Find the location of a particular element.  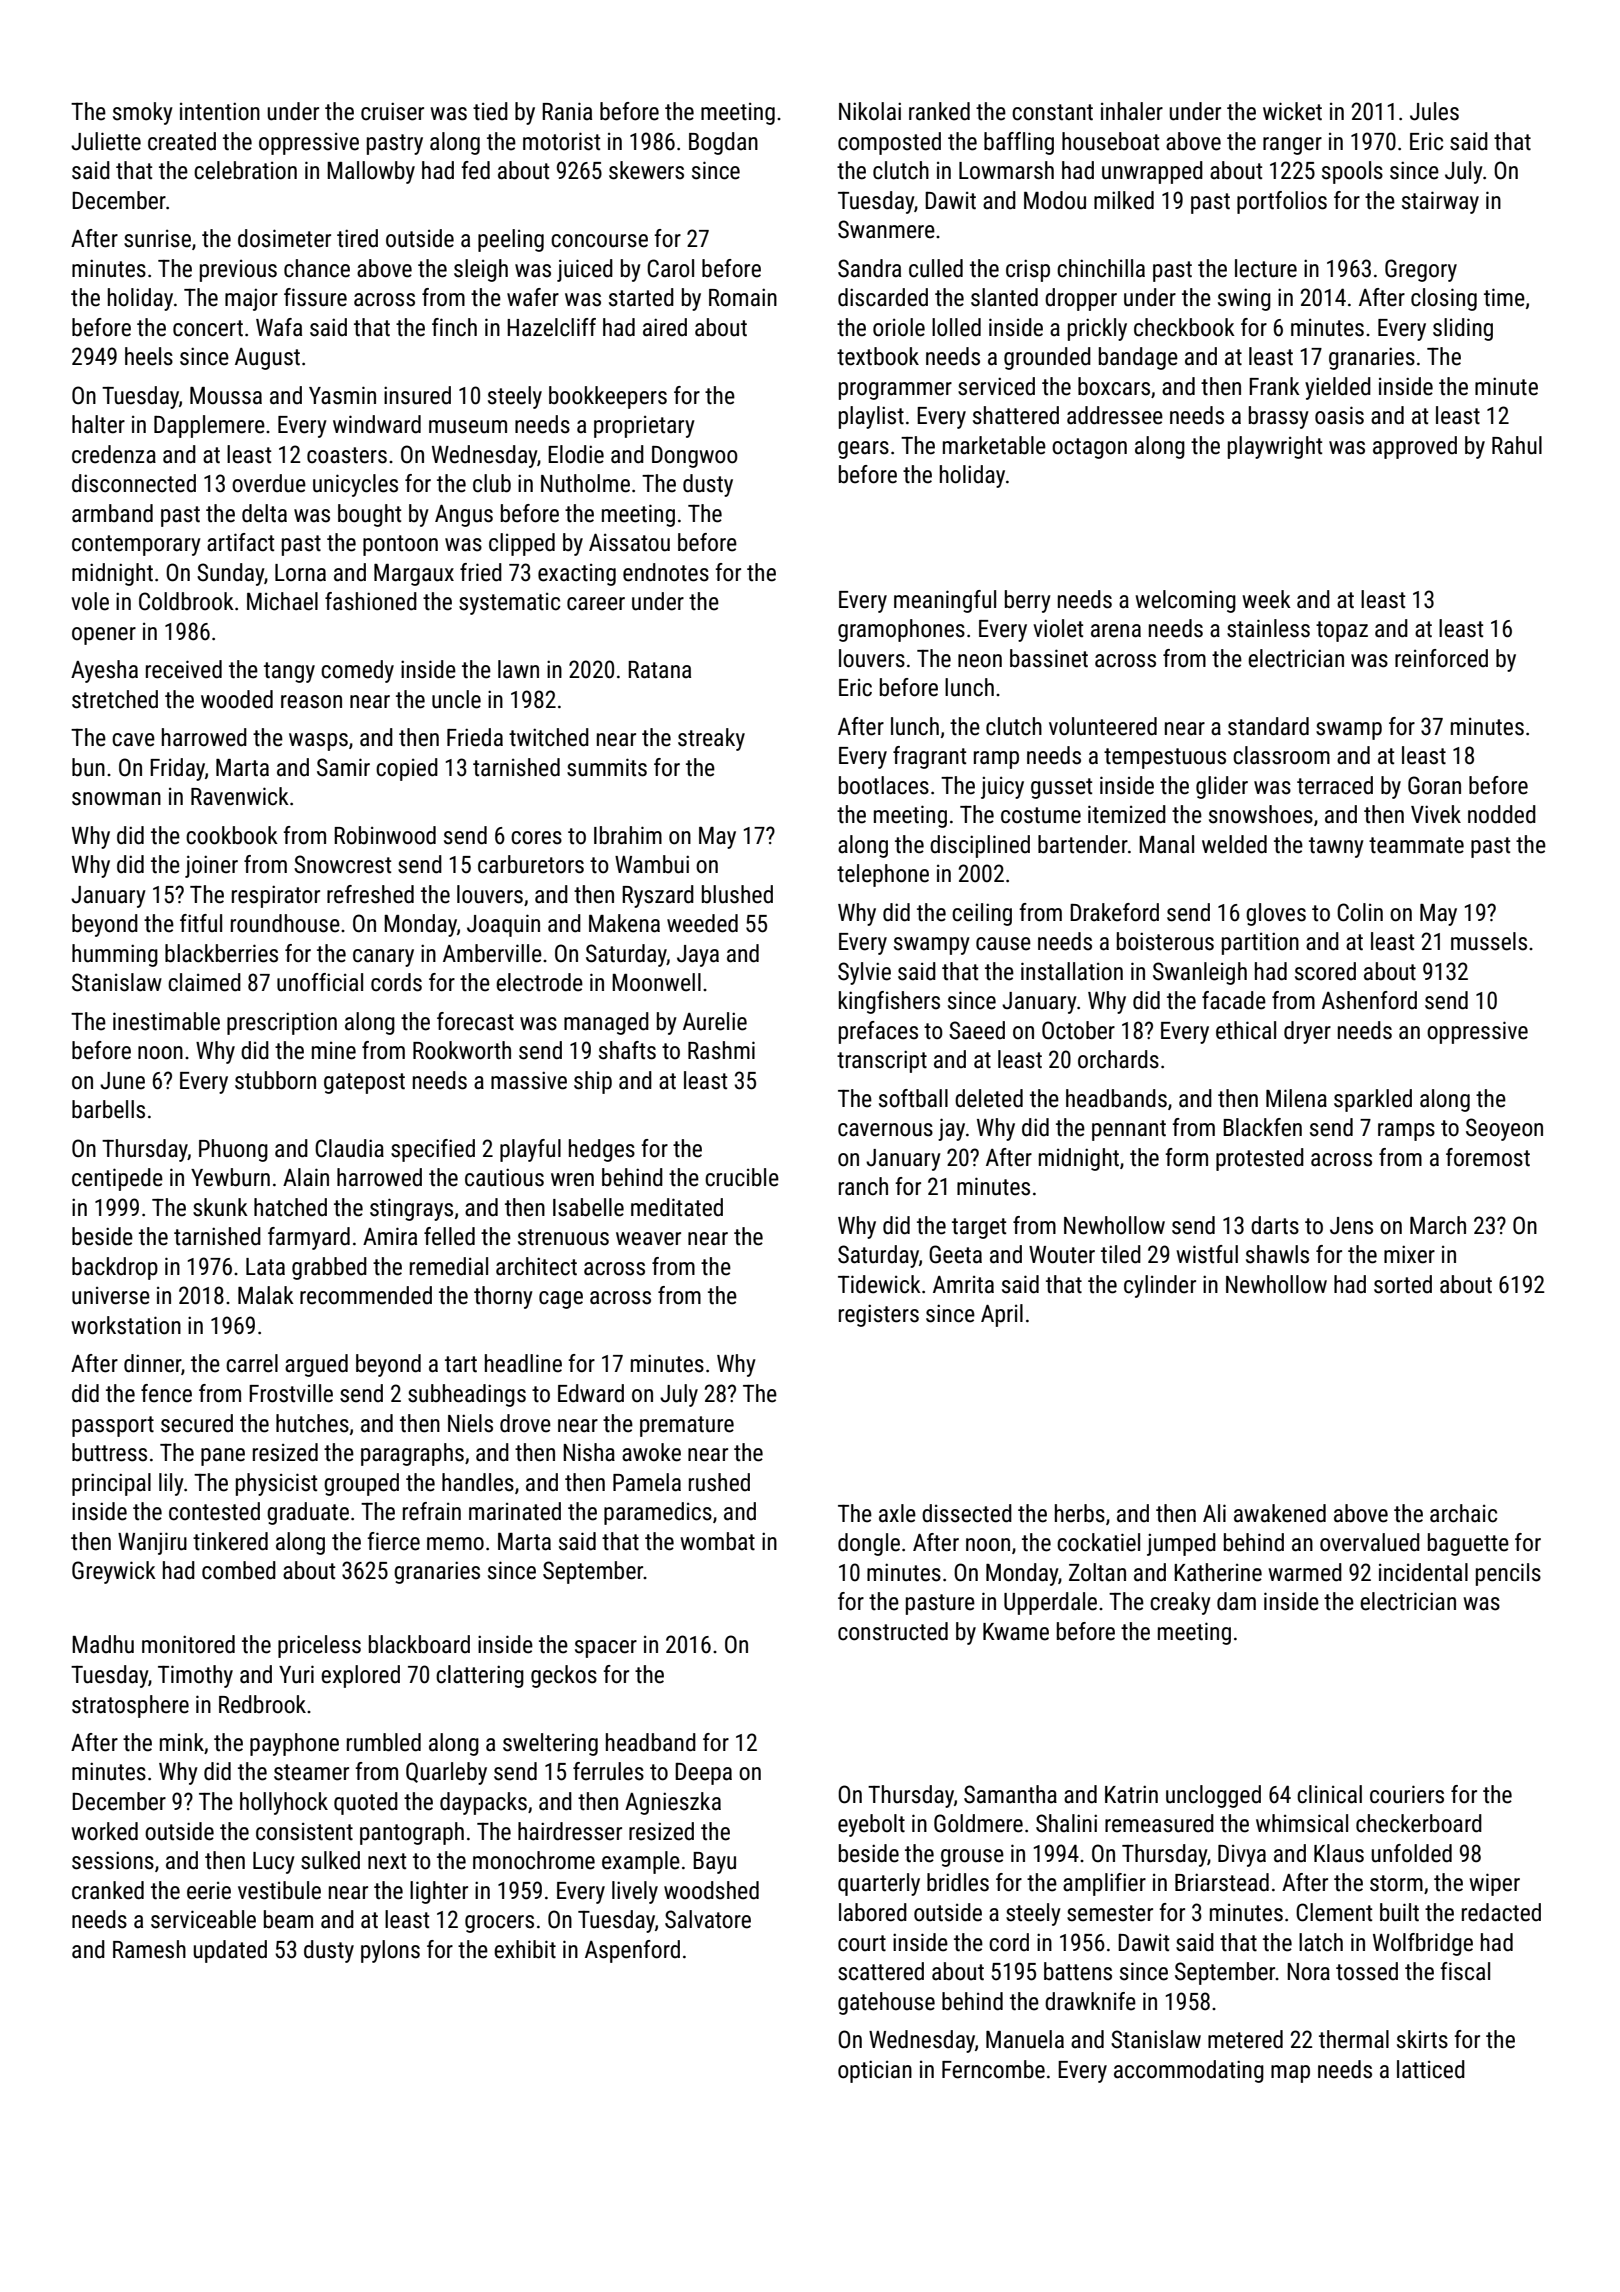

ethical is located at coordinates (1246, 1030).
